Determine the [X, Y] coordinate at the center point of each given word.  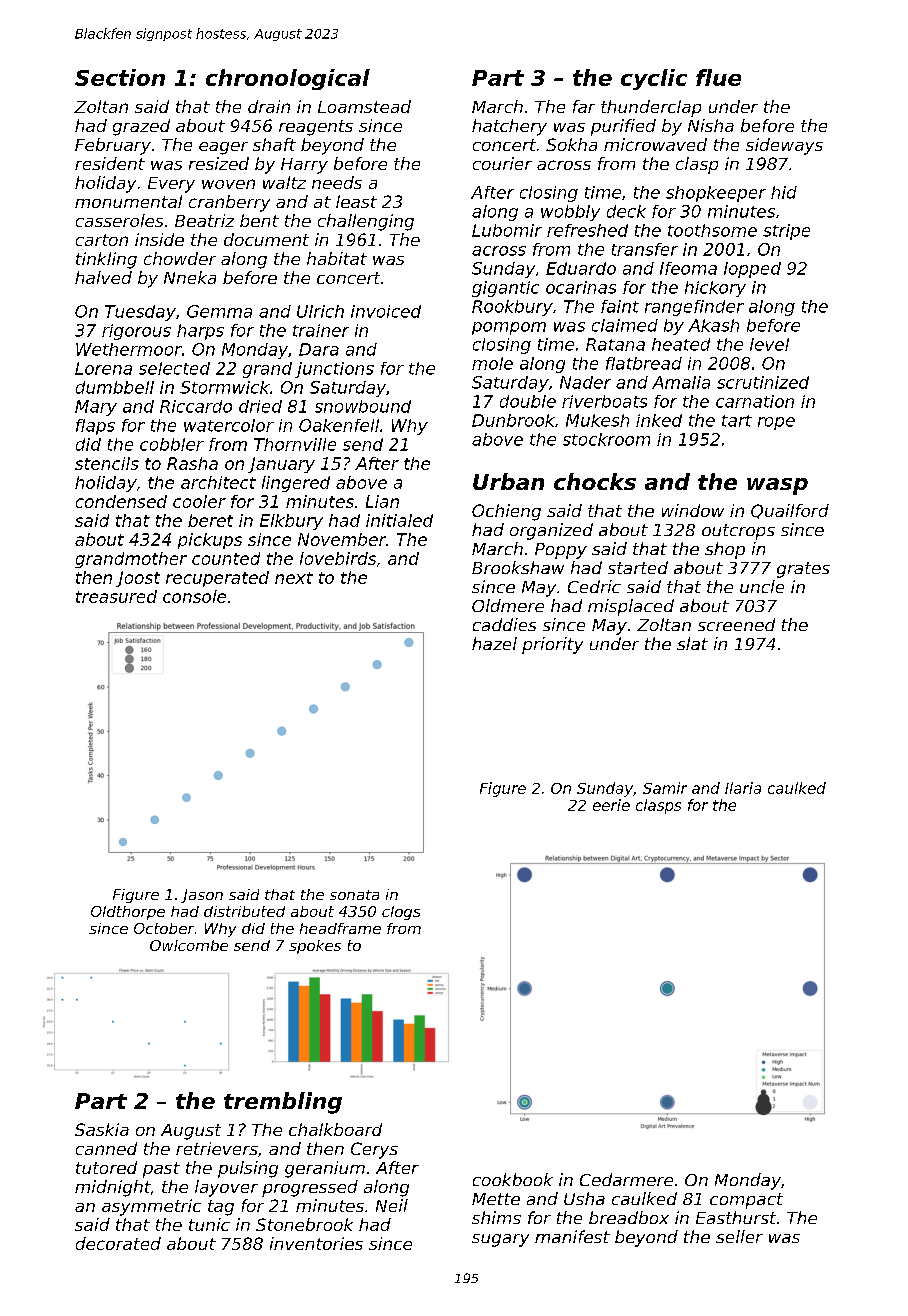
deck [626, 211]
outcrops [738, 532]
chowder [180, 258]
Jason [202, 896]
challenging [366, 222]
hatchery [509, 127]
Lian [382, 501]
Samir [665, 788]
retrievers [217, 1148]
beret [210, 520]
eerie [611, 805]
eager [223, 148]
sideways [784, 146]
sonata [354, 895]
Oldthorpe [128, 913]
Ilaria [743, 788]
